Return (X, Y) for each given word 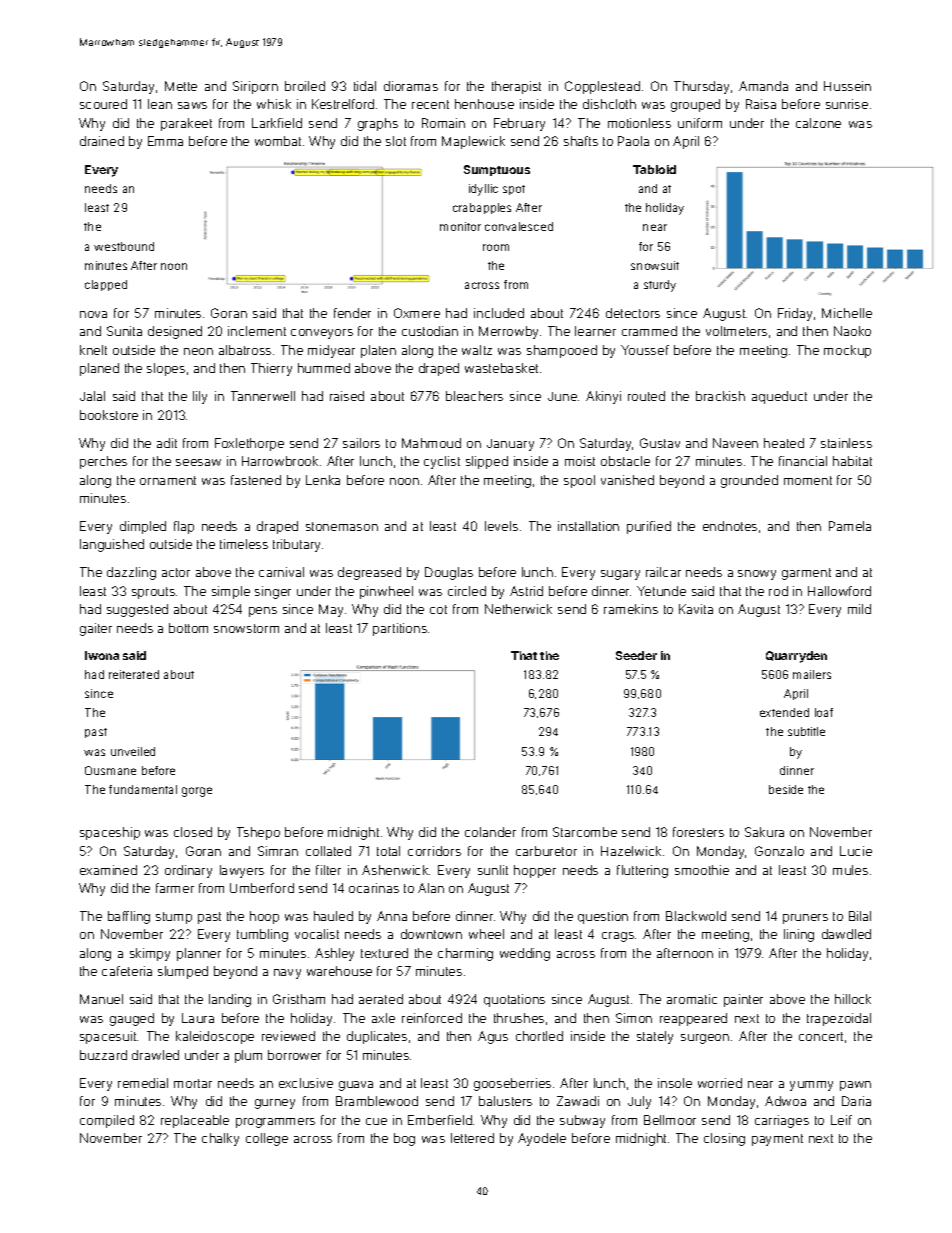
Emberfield (440, 1120)
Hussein (847, 86)
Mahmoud (431, 443)
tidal (365, 86)
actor (176, 572)
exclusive (306, 1083)
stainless (846, 443)
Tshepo (258, 833)
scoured (103, 104)
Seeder (636, 655)
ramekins (631, 609)
